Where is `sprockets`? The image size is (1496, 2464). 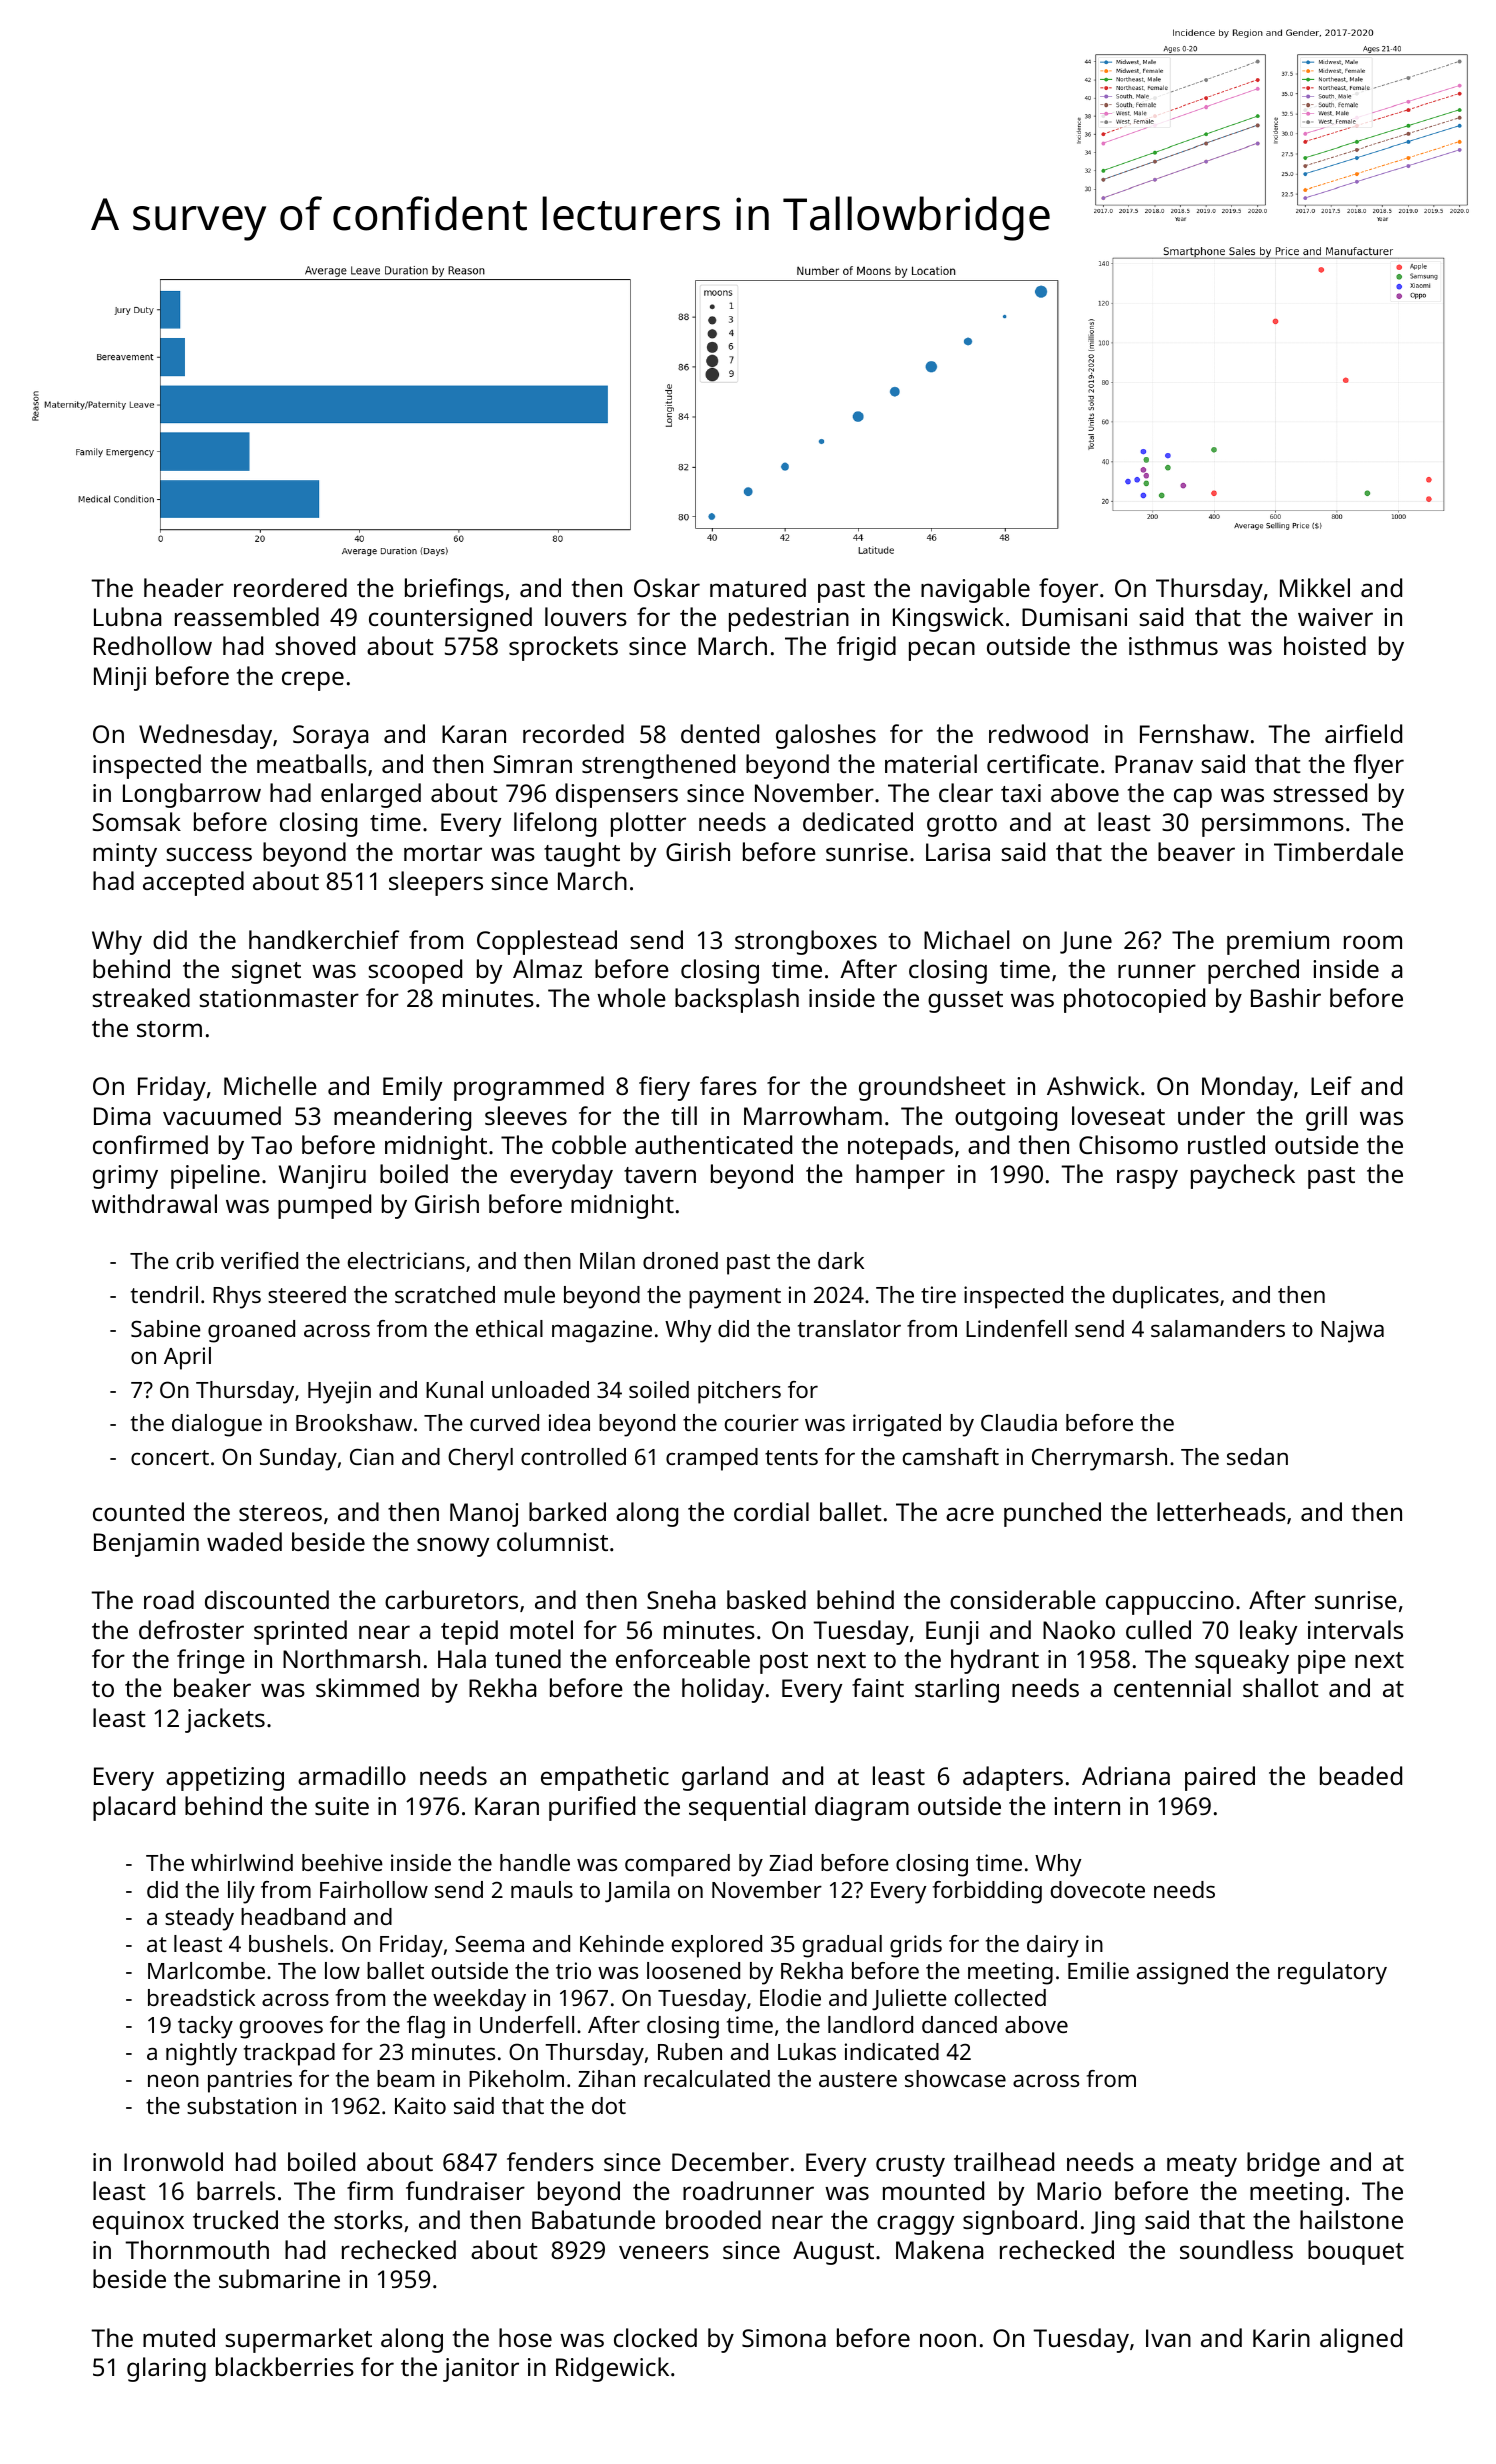
sprockets is located at coordinates (563, 648).
